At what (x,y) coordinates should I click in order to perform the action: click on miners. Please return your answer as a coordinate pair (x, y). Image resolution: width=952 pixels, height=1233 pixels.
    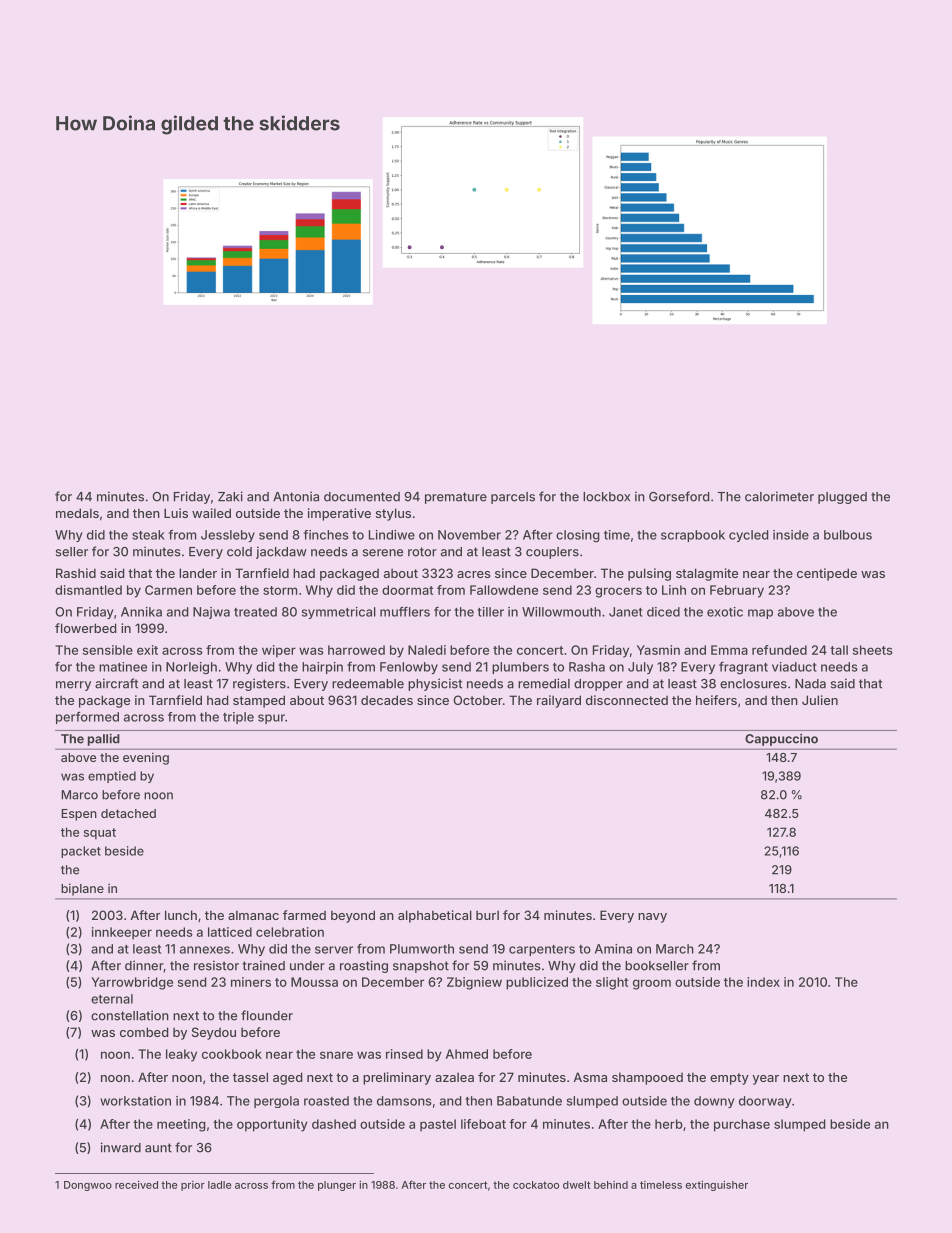
    Looking at the image, I should click on (251, 982).
